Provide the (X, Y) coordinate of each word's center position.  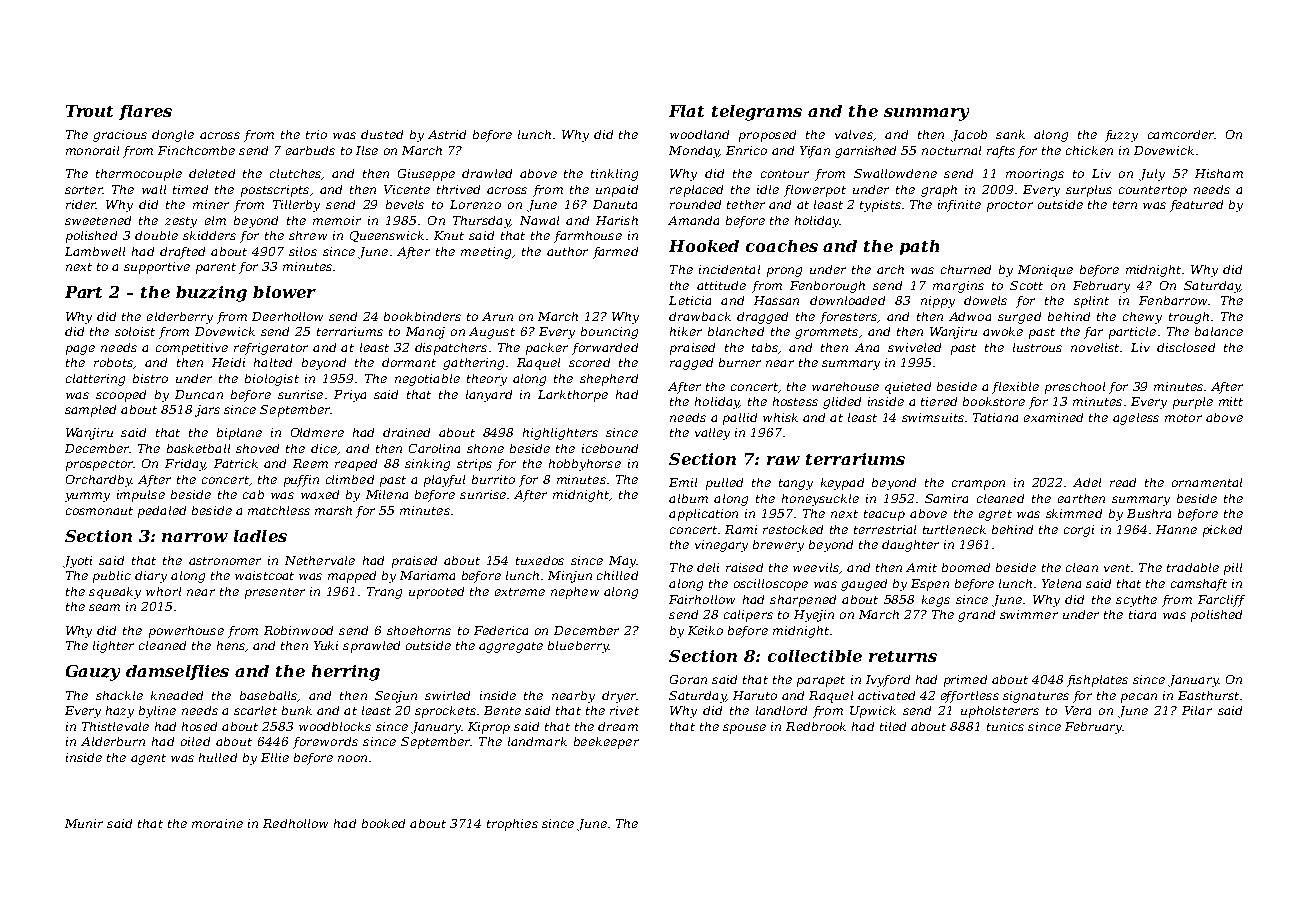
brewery (778, 546)
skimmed (1074, 513)
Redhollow (295, 823)
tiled (893, 726)
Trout (89, 111)
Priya (350, 396)
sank (1010, 134)
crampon (978, 485)
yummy (87, 497)
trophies (512, 825)
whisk (780, 417)
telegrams (757, 113)
